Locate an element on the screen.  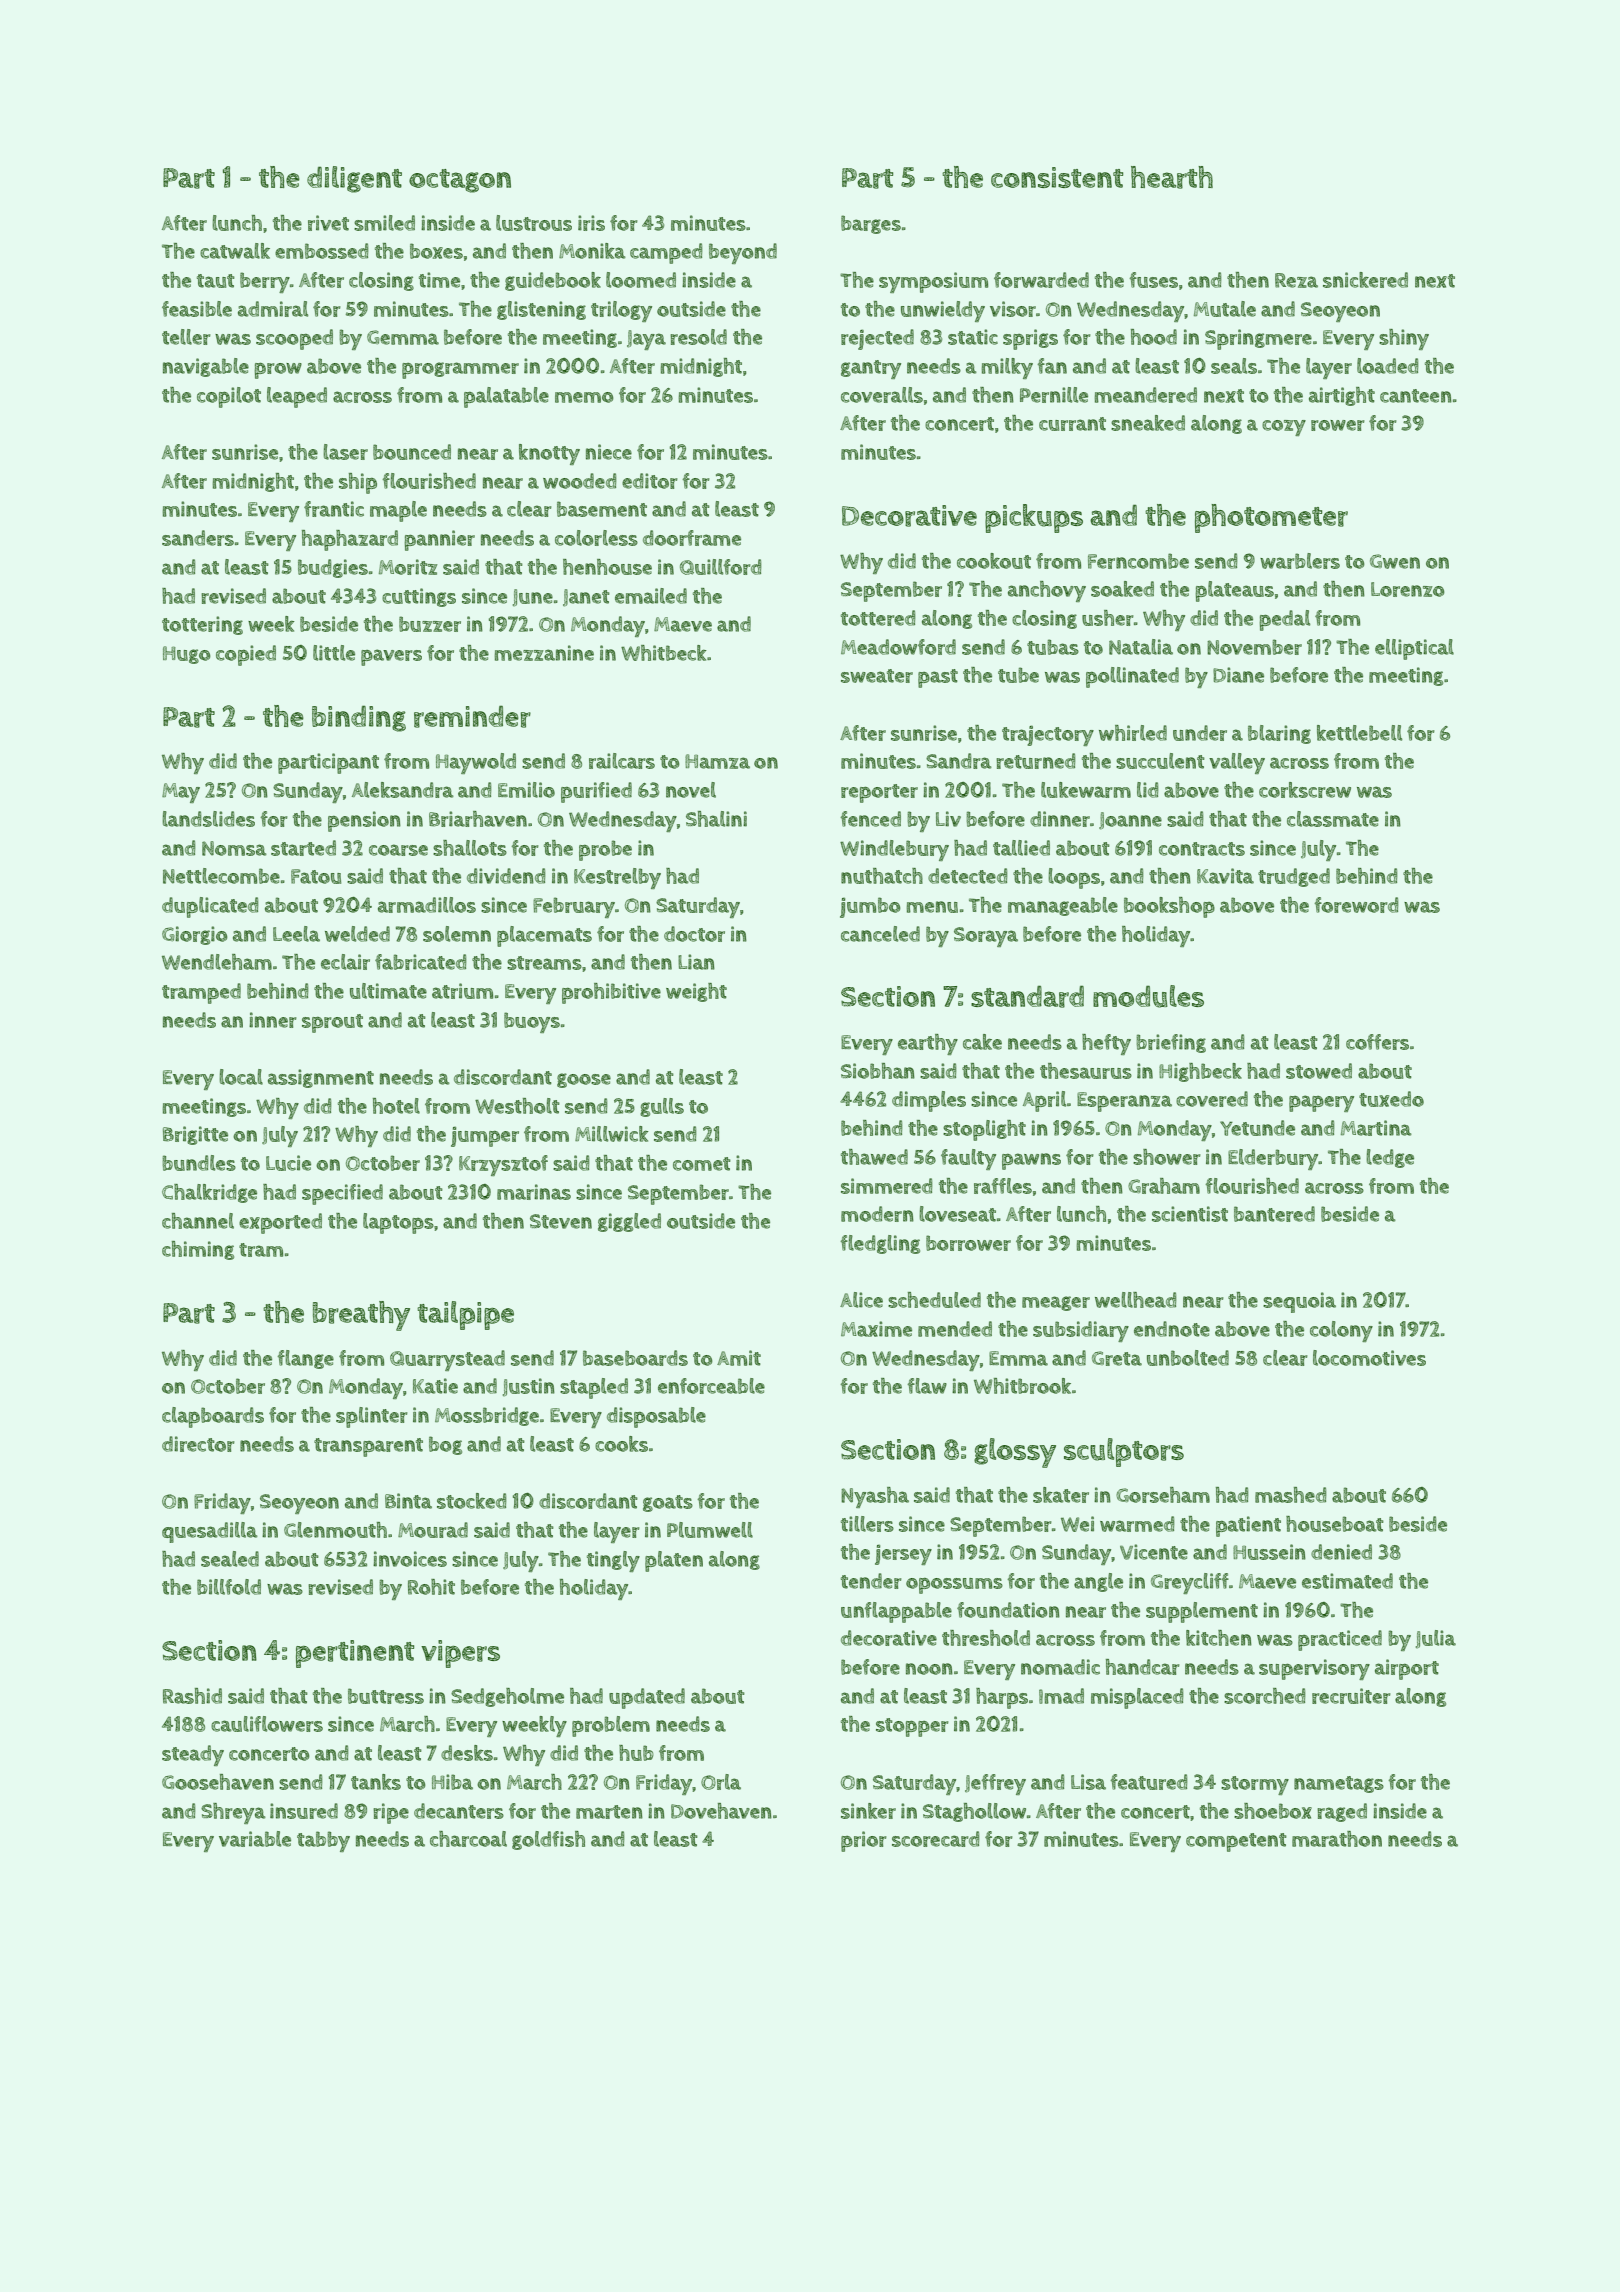
canteen is located at coordinates (1416, 396).
